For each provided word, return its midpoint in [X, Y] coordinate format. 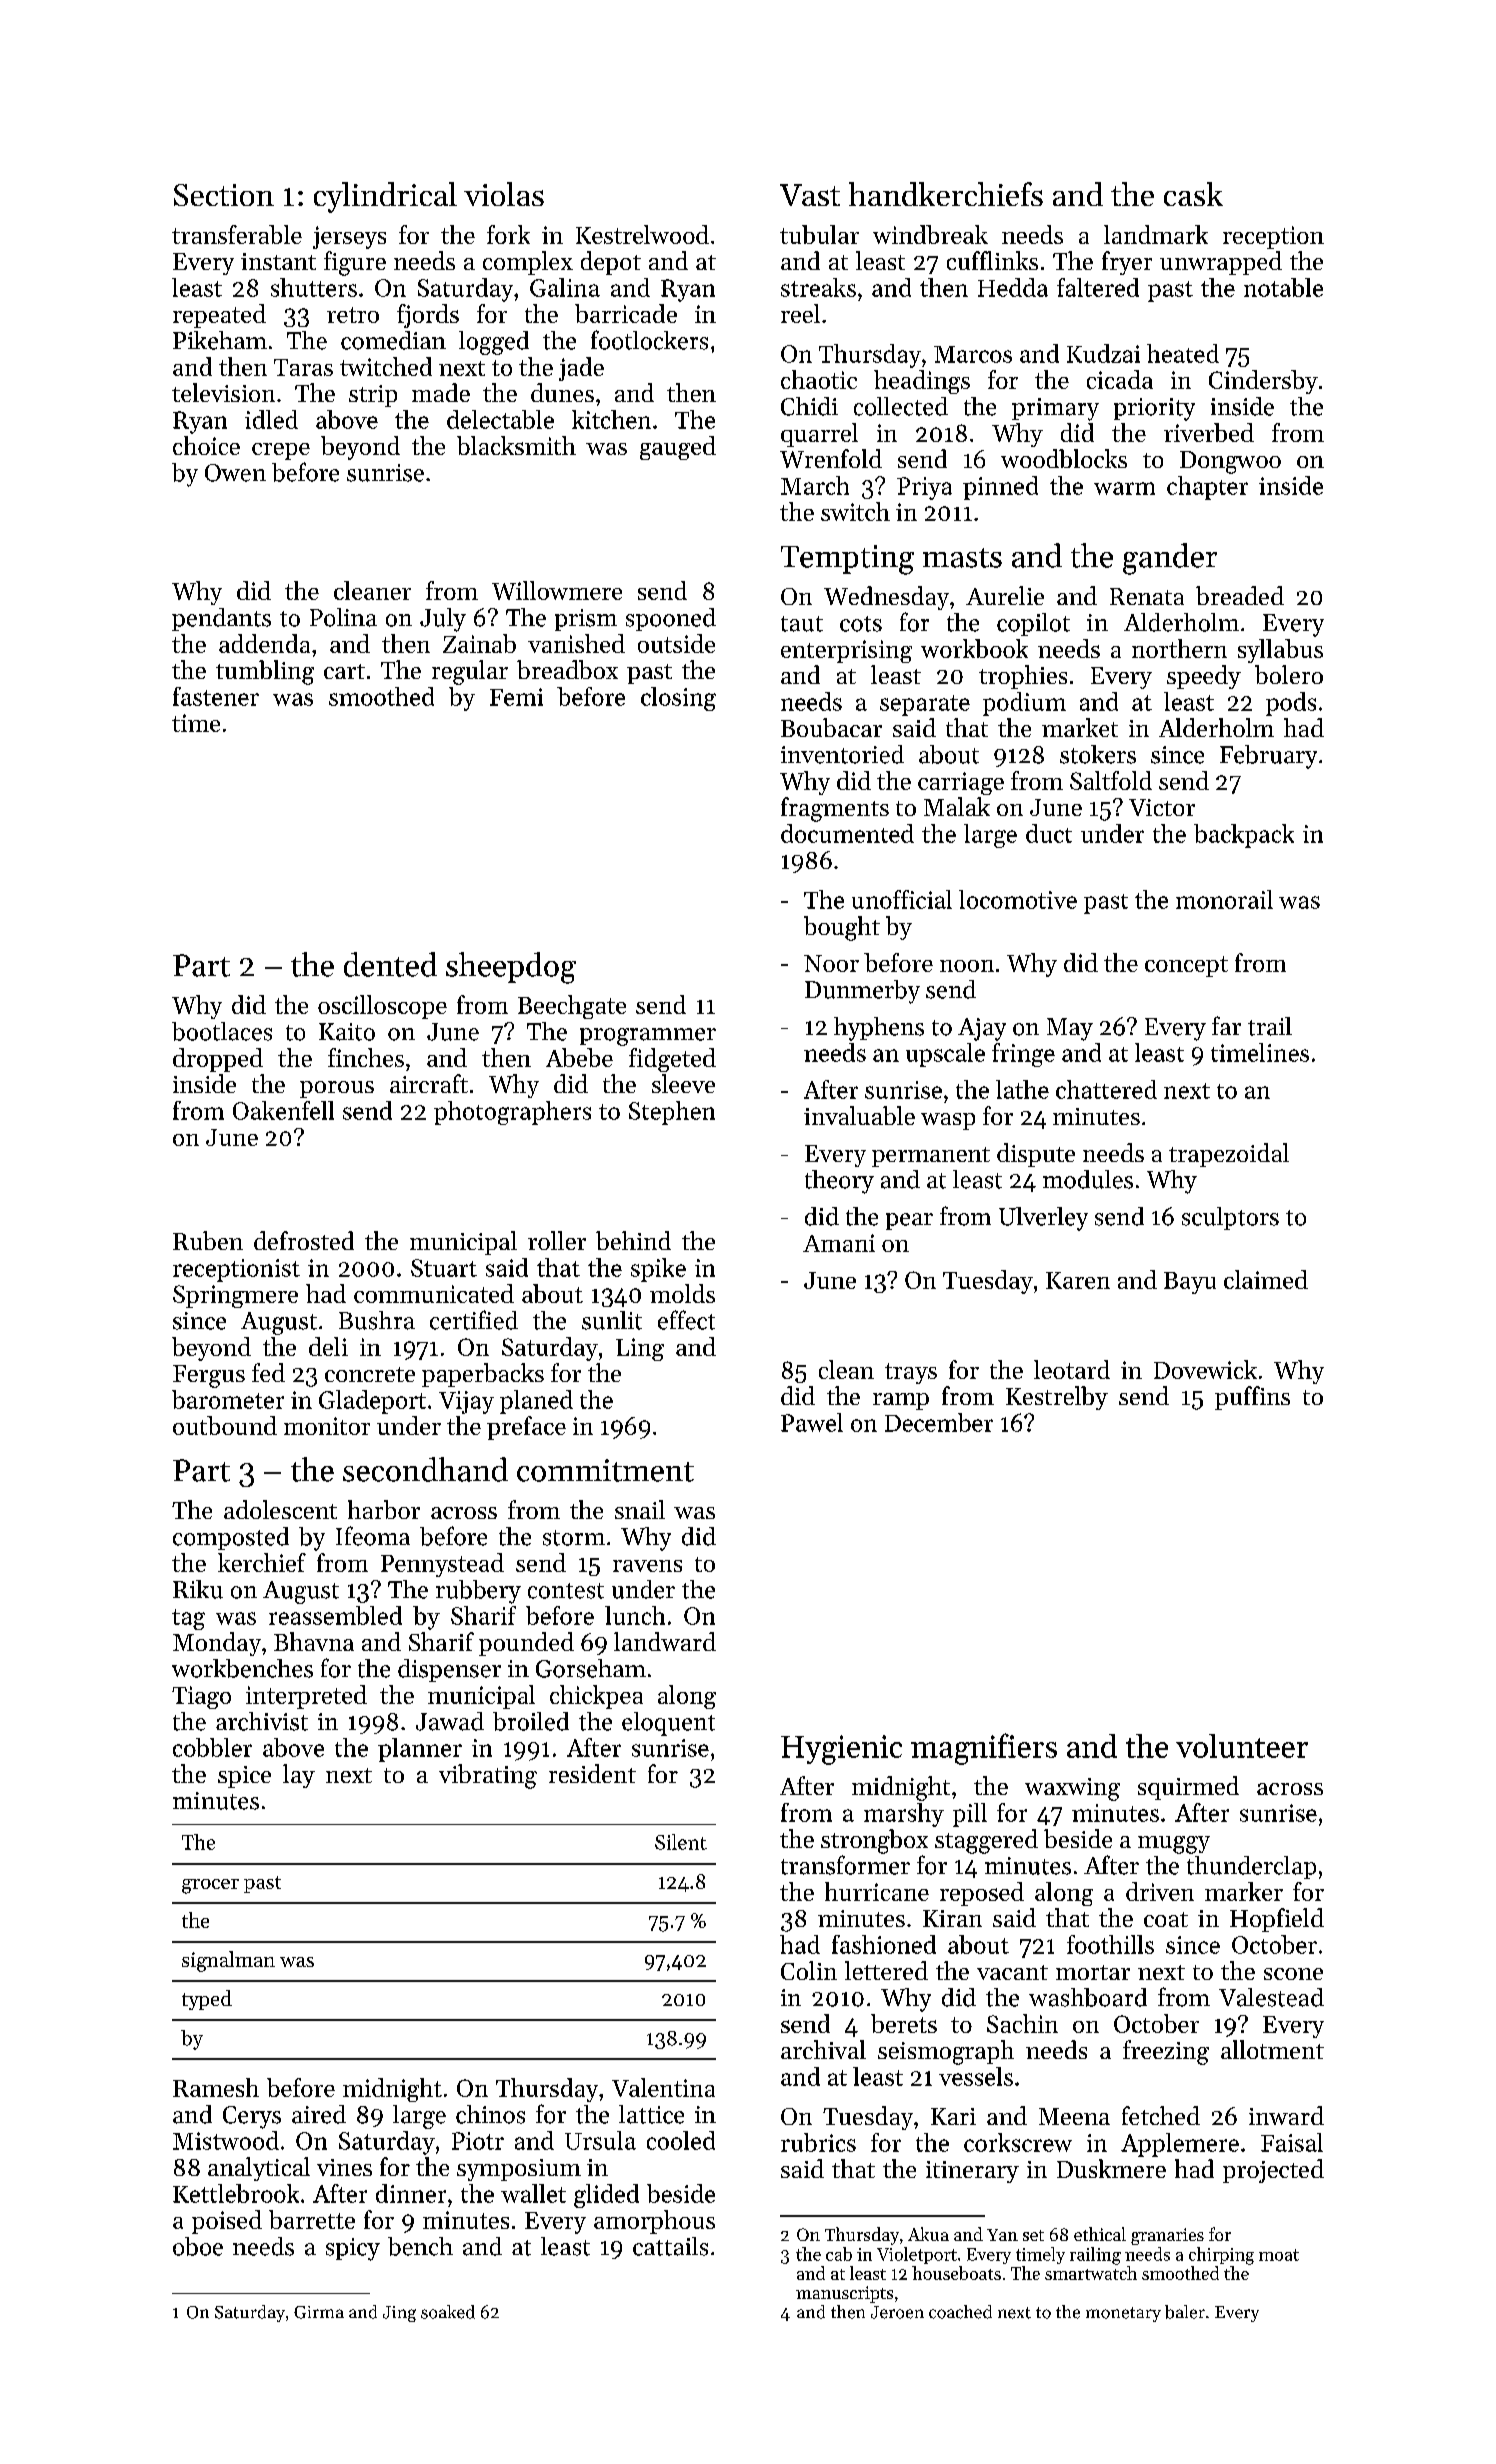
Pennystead [442, 1565]
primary [1055, 409]
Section [224, 195]
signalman [228, 1961]
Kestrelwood [642, 234]
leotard [1072, 1369]
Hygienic [841, 1750]
